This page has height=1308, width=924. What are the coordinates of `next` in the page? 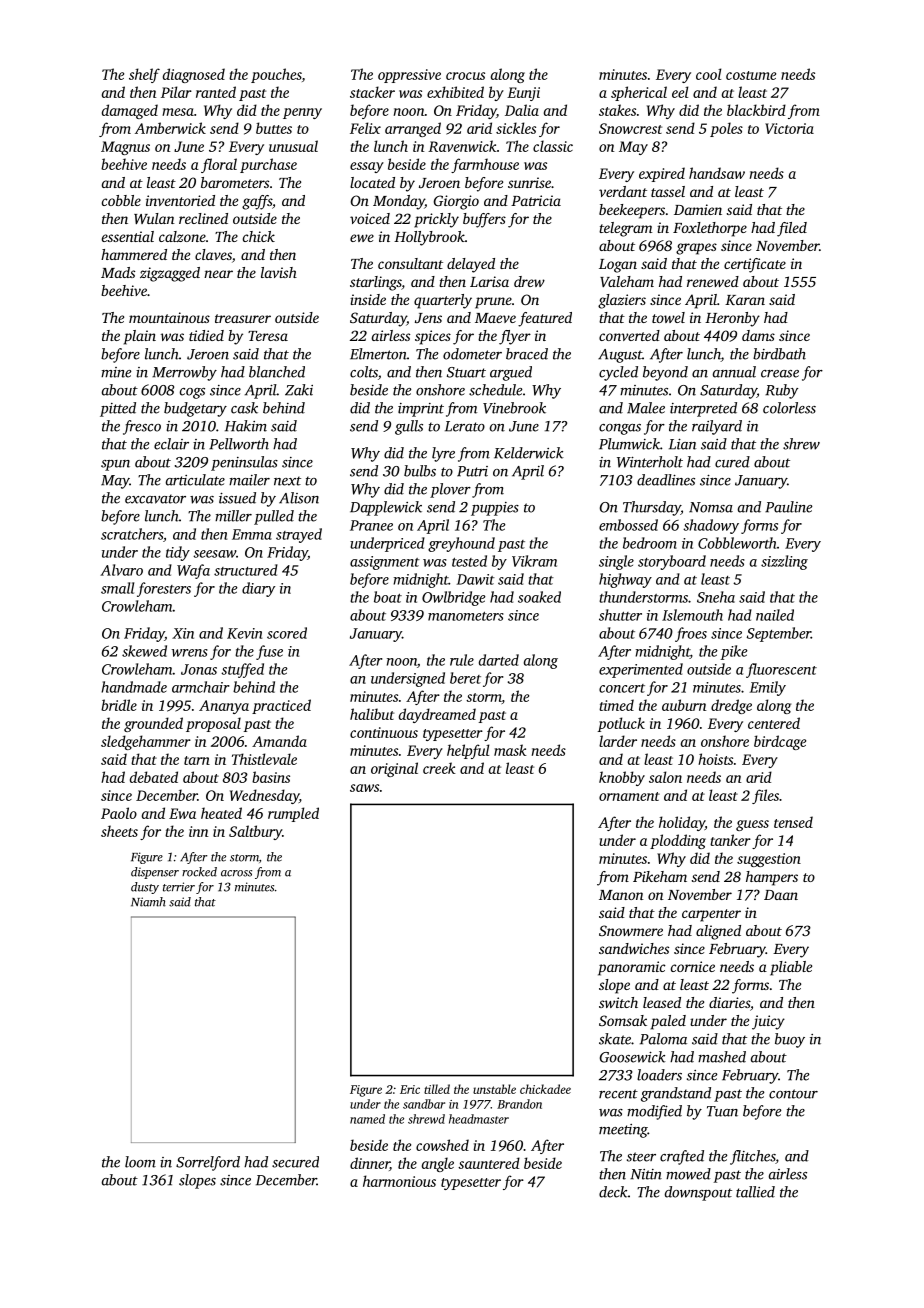 It's located at (287, 481).
